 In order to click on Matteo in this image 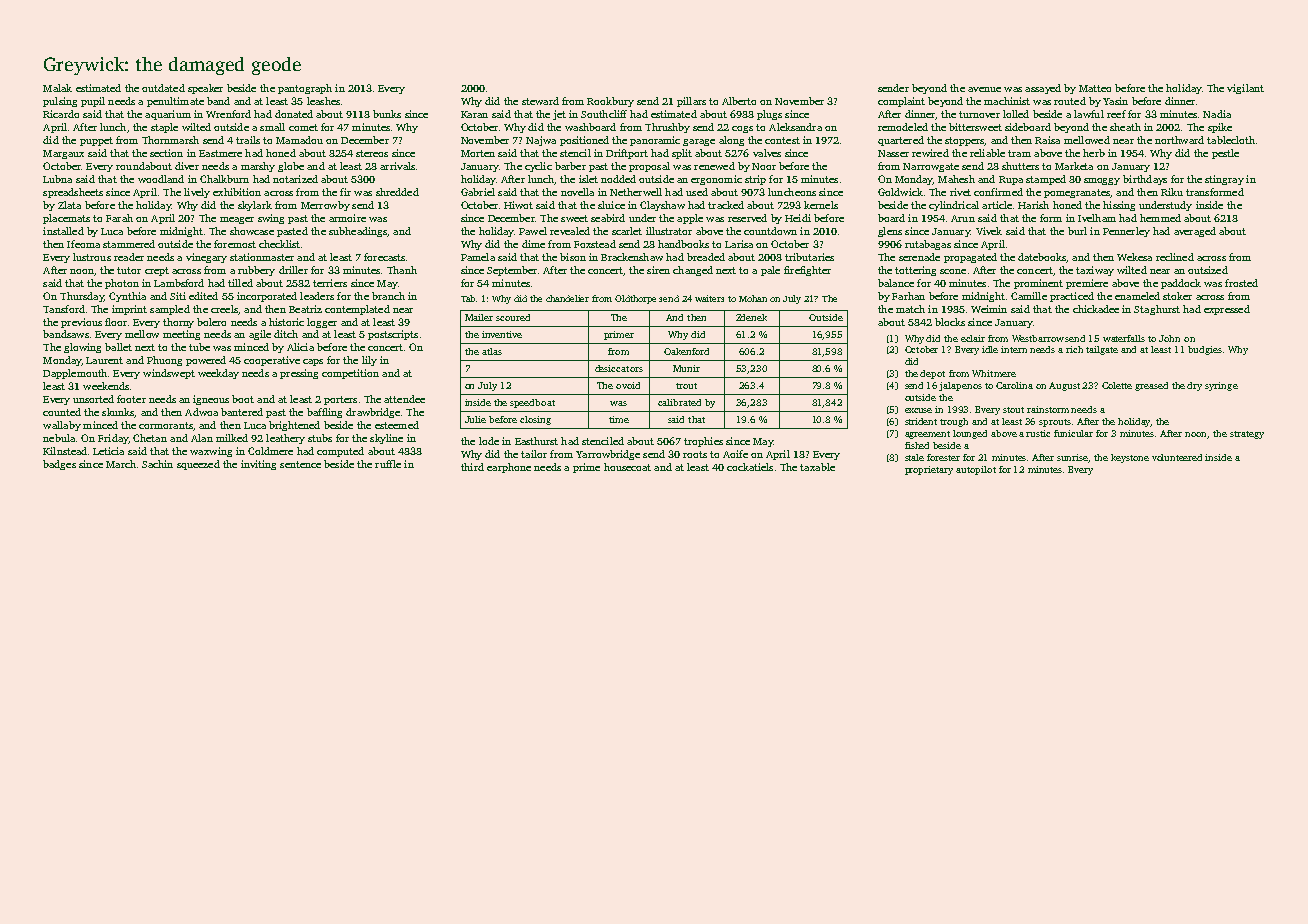, I will do `click(1095, 88)`.
